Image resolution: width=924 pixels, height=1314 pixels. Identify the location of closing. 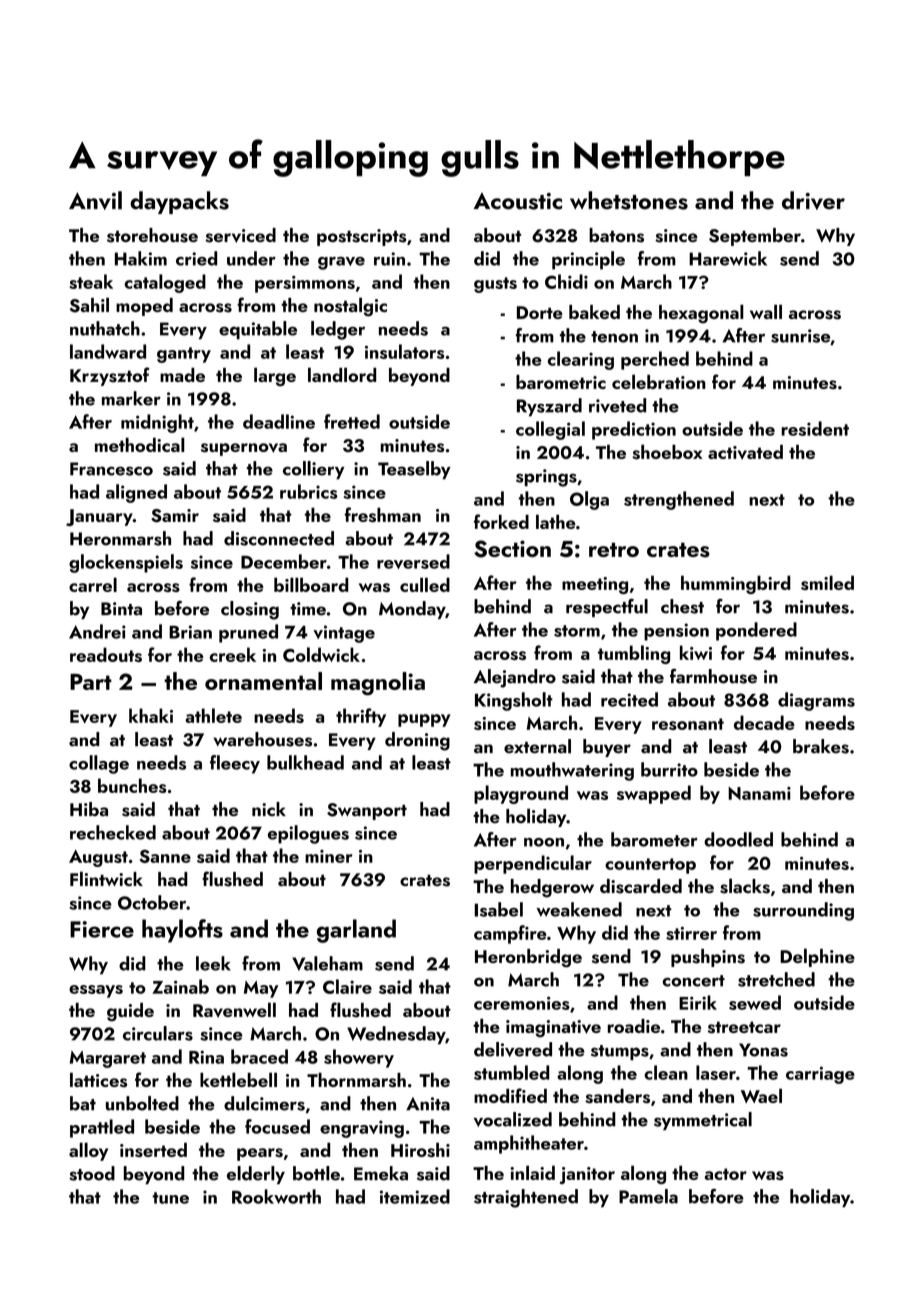
(250, 610).
